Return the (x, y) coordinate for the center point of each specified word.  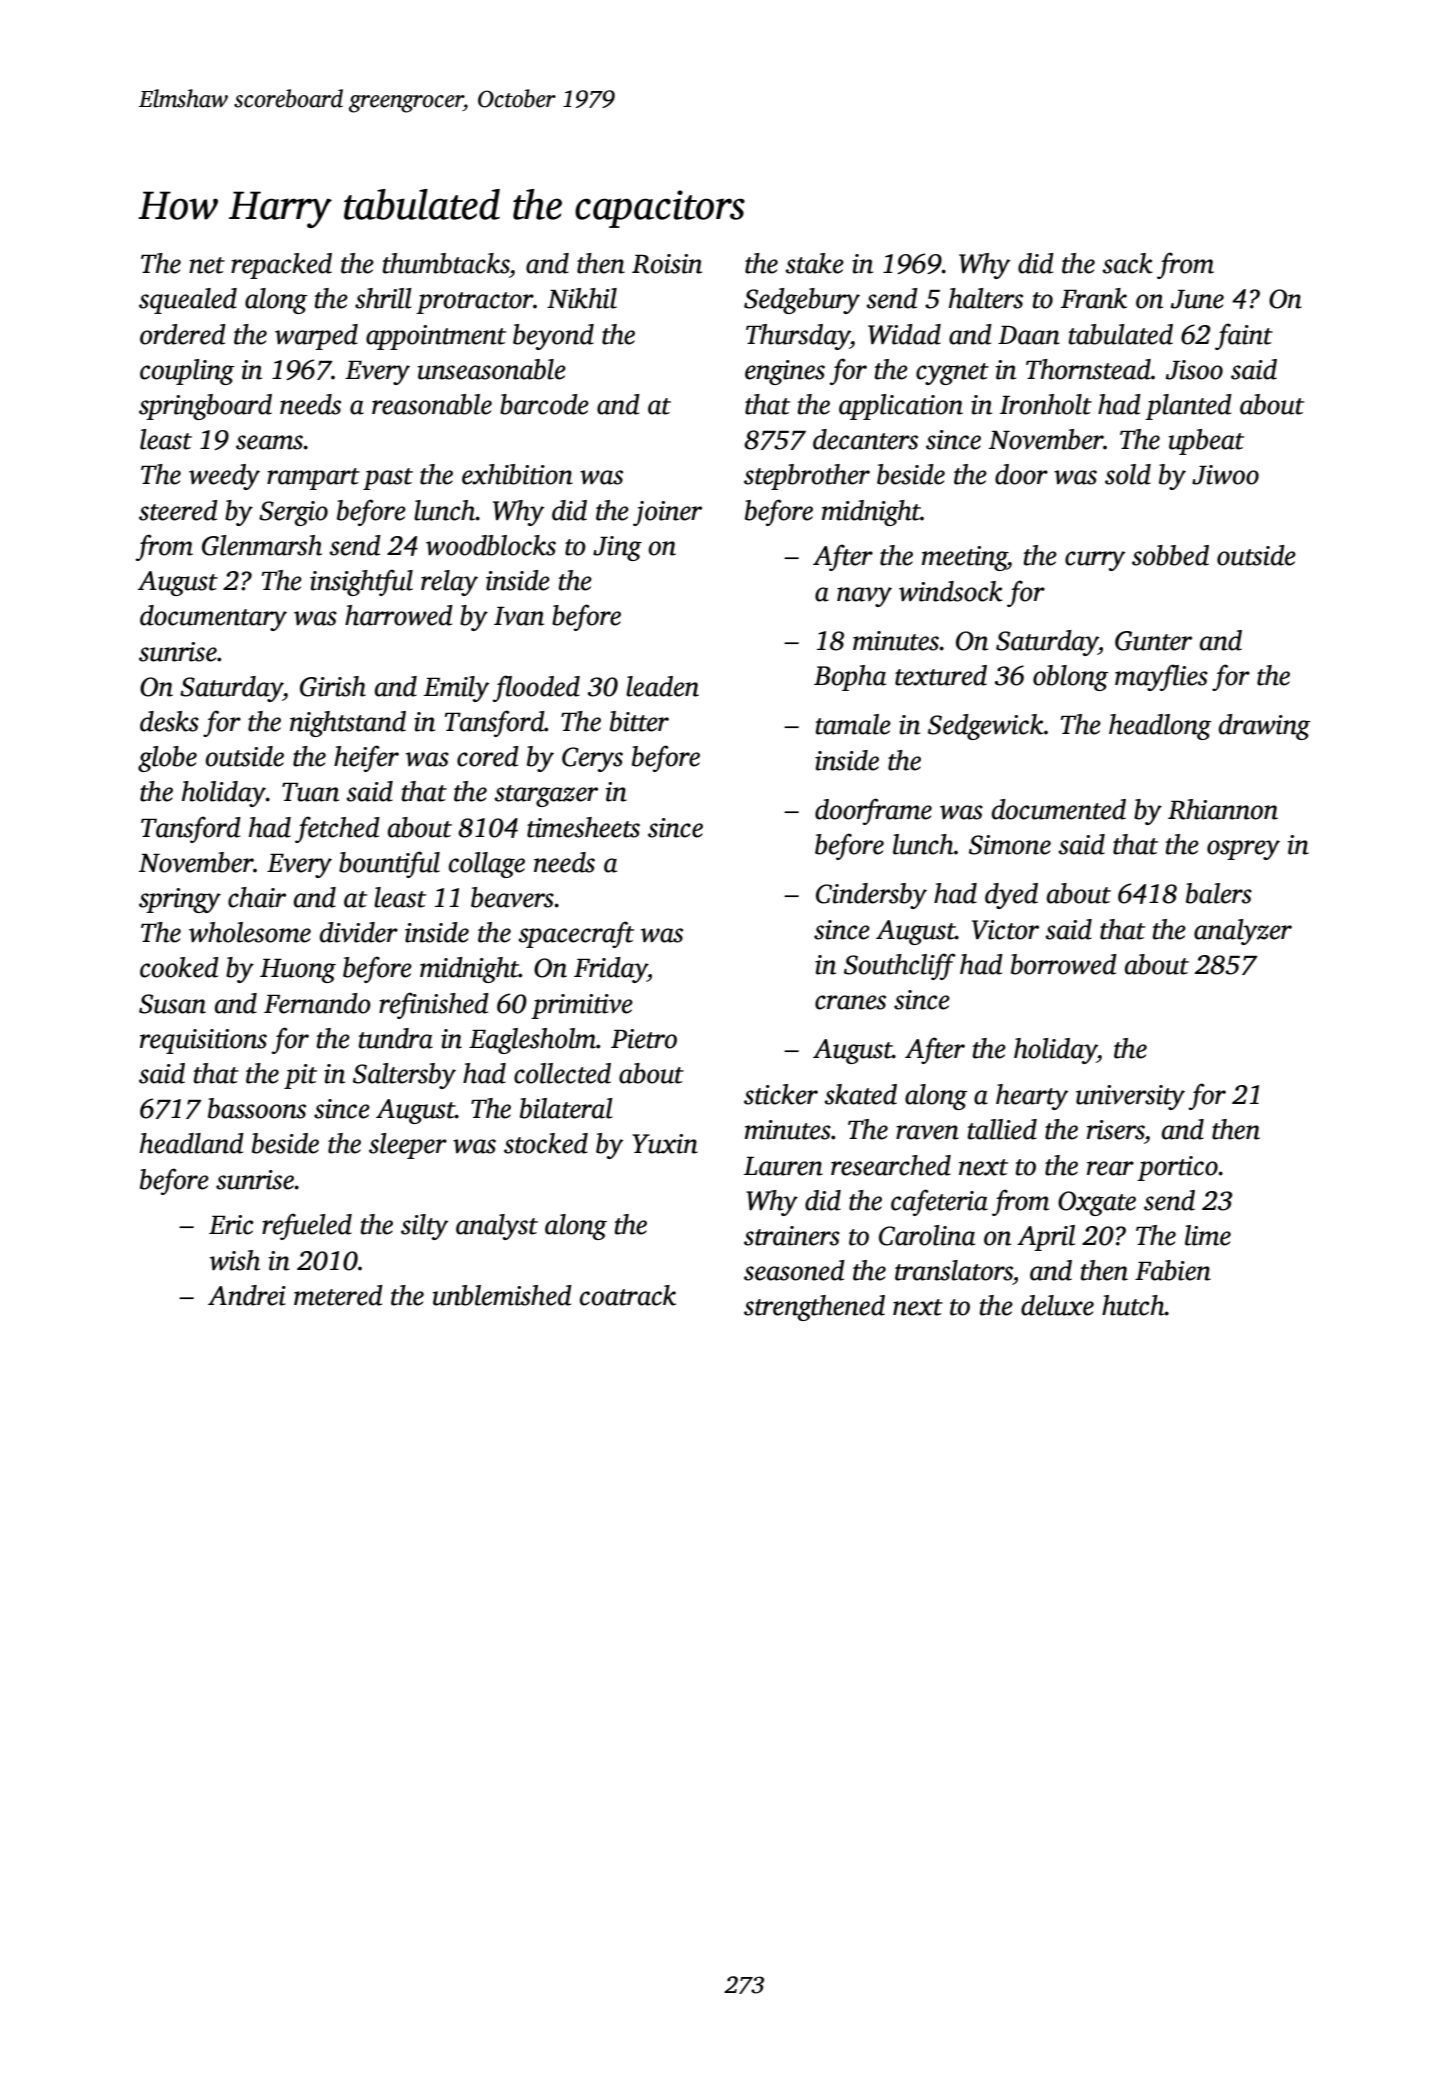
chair (257, 897)
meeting (964, 558)
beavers (512, 897)
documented (1059, 809)
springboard (205, 407)
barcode (544, 404)
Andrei (247, 1295)
